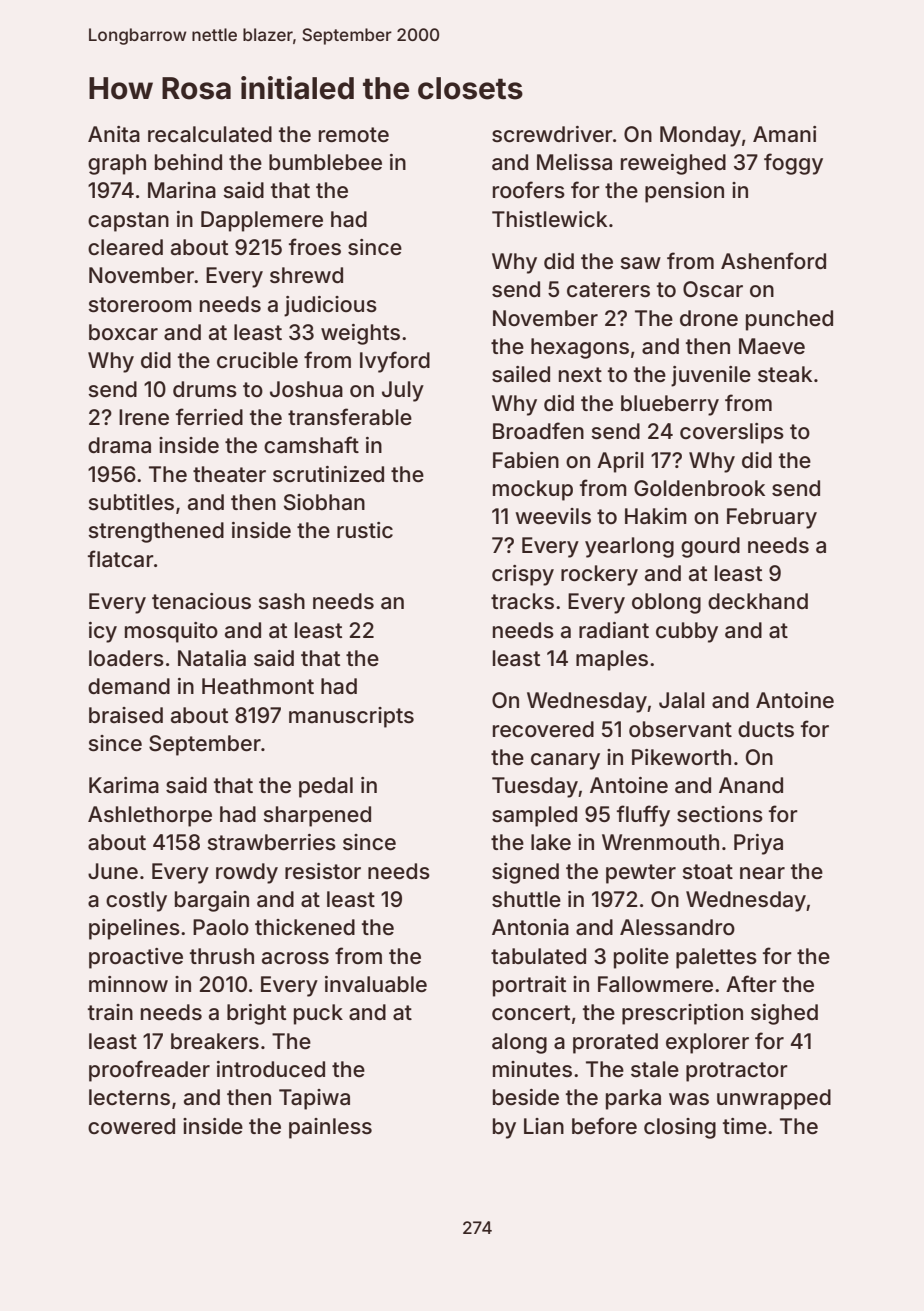  Describe the element at coordinates (212, 901) in the page. I see `bargain` at that location.
